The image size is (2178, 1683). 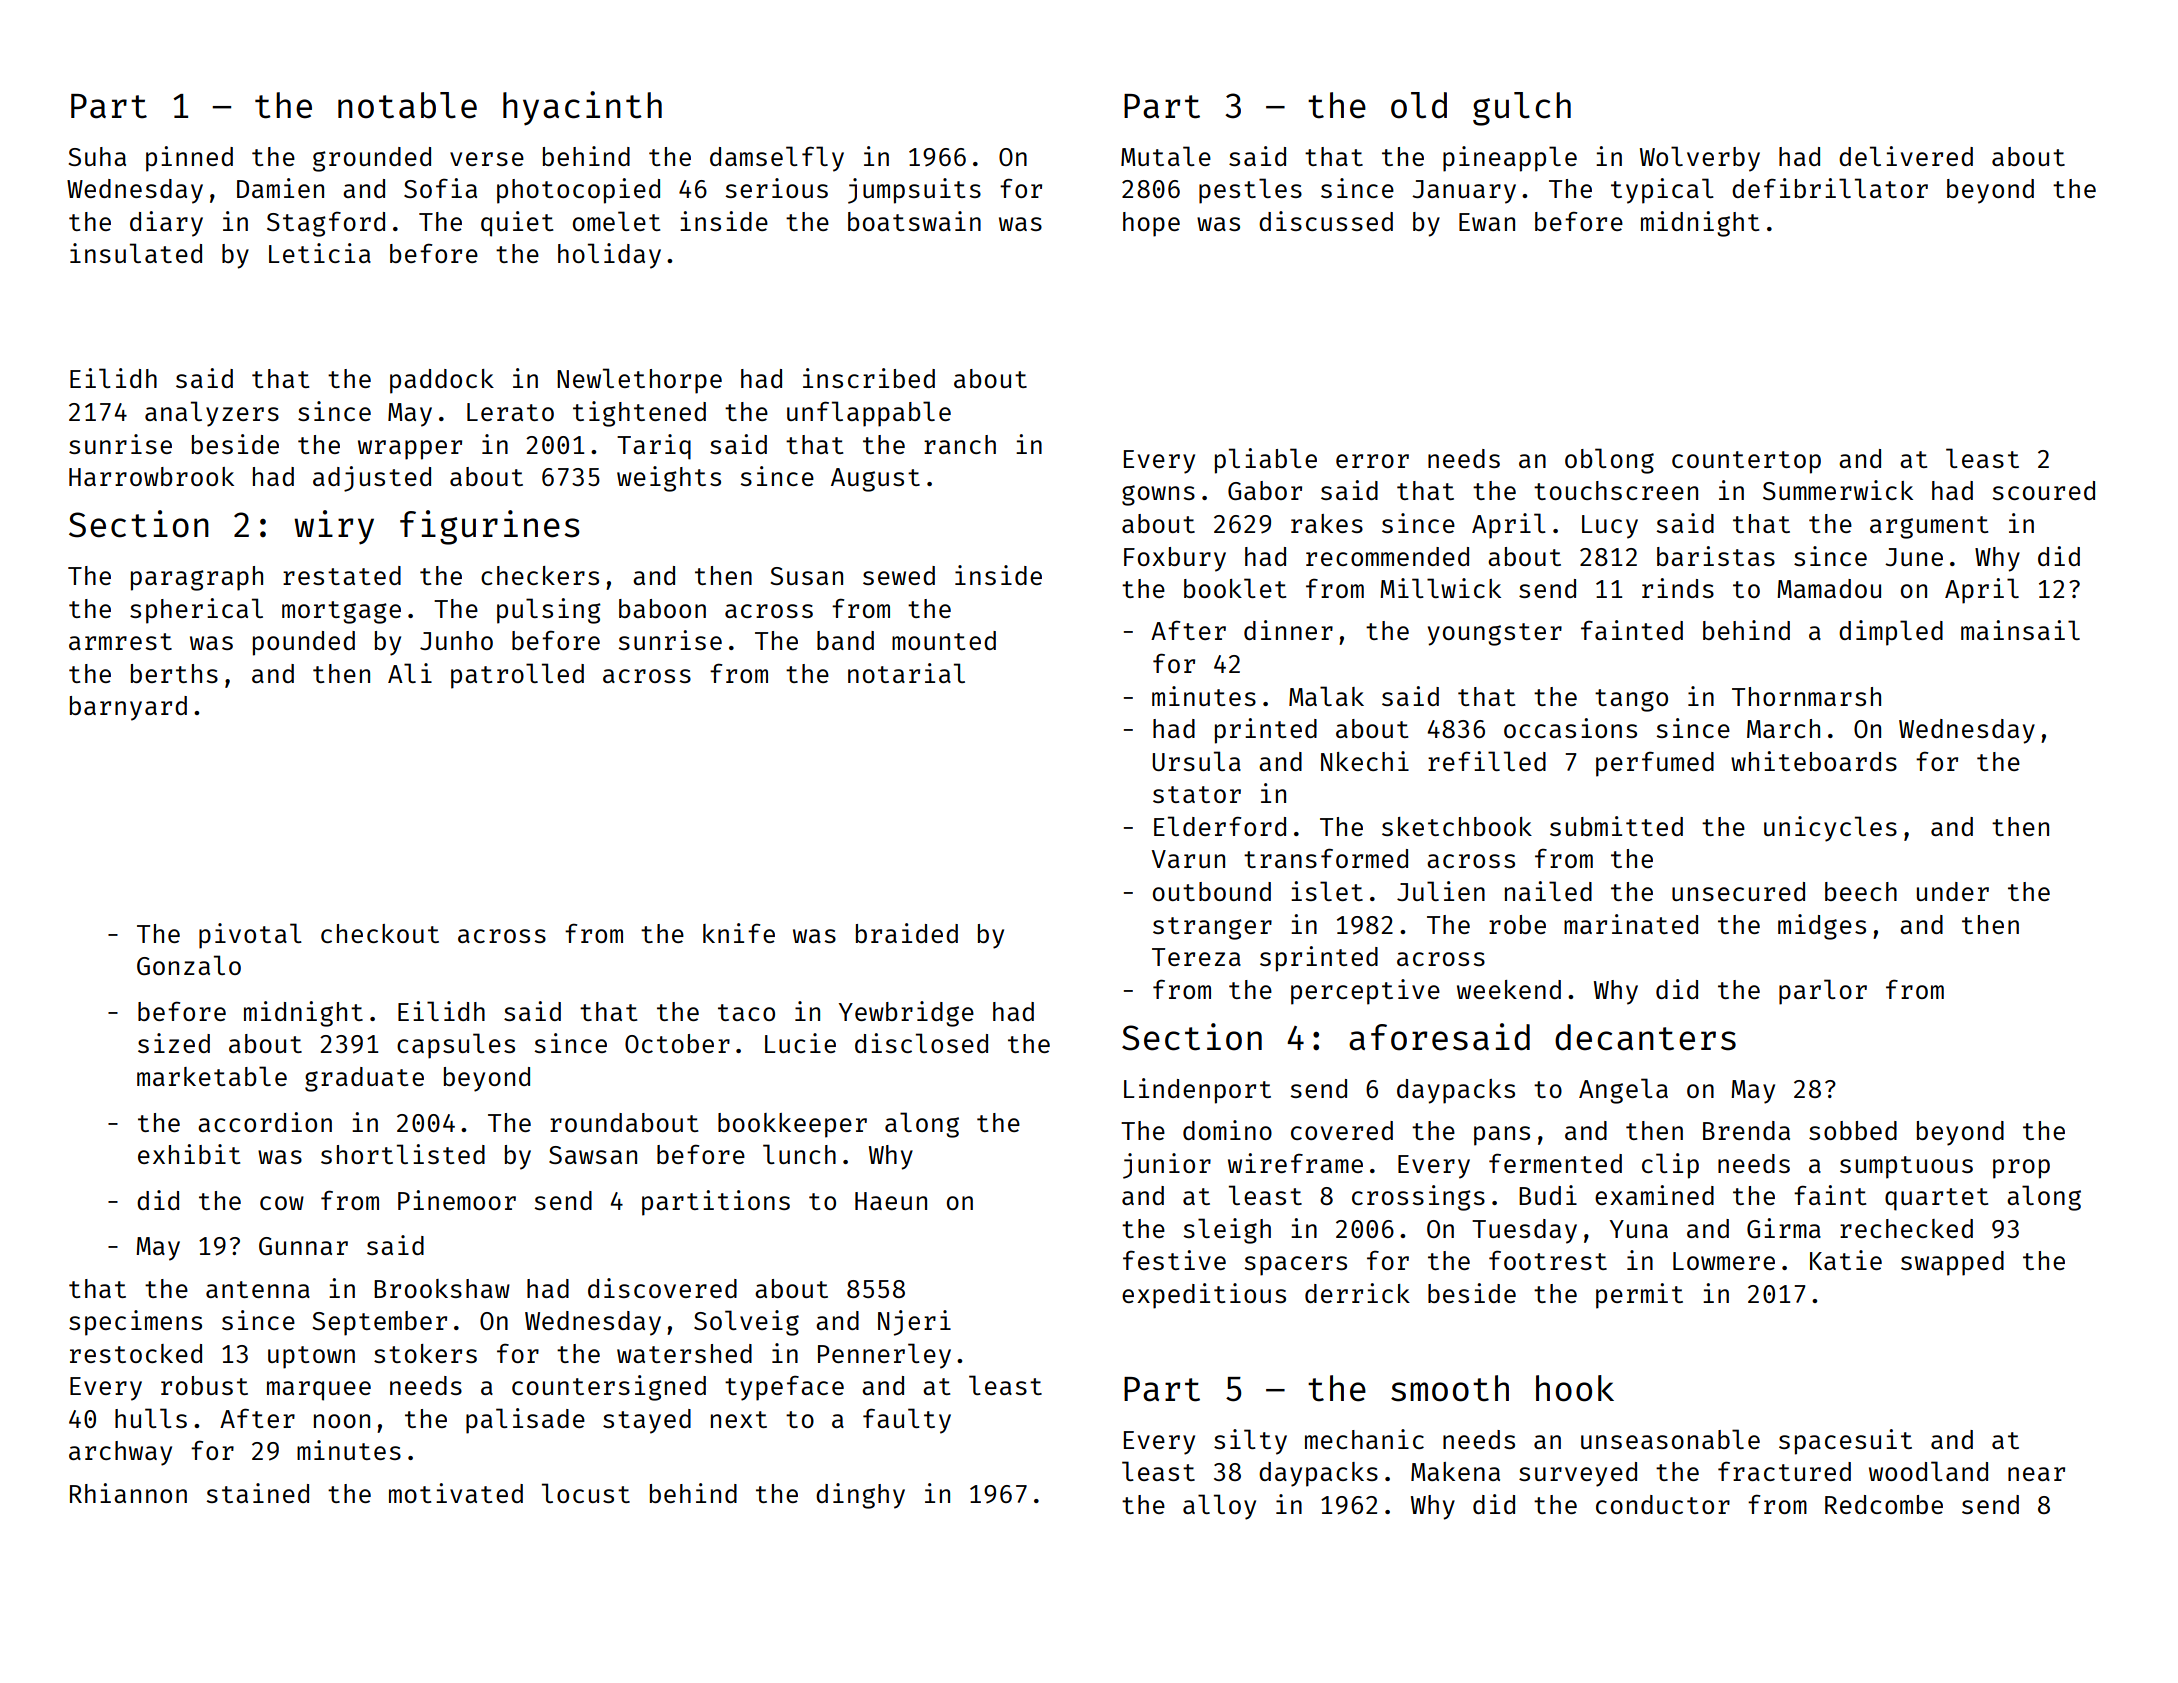 I want to click on gulch, so click(x=1522, y=109).
